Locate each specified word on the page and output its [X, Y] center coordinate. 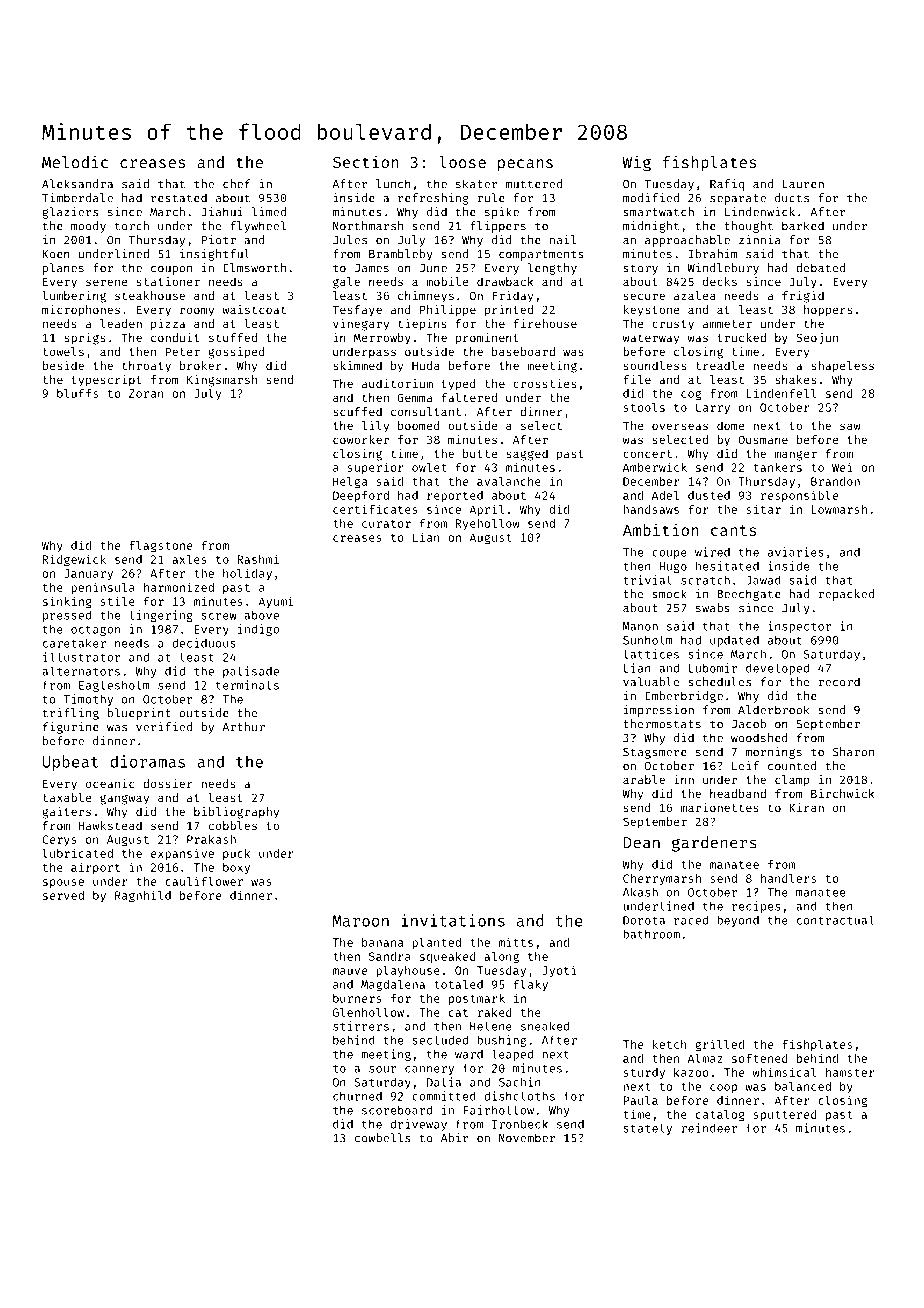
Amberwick [655, 467]
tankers [777, 467]
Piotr [219, 240]
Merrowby [382, 339]
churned [357, 1096]
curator [386, 524]
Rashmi [258, 559]
